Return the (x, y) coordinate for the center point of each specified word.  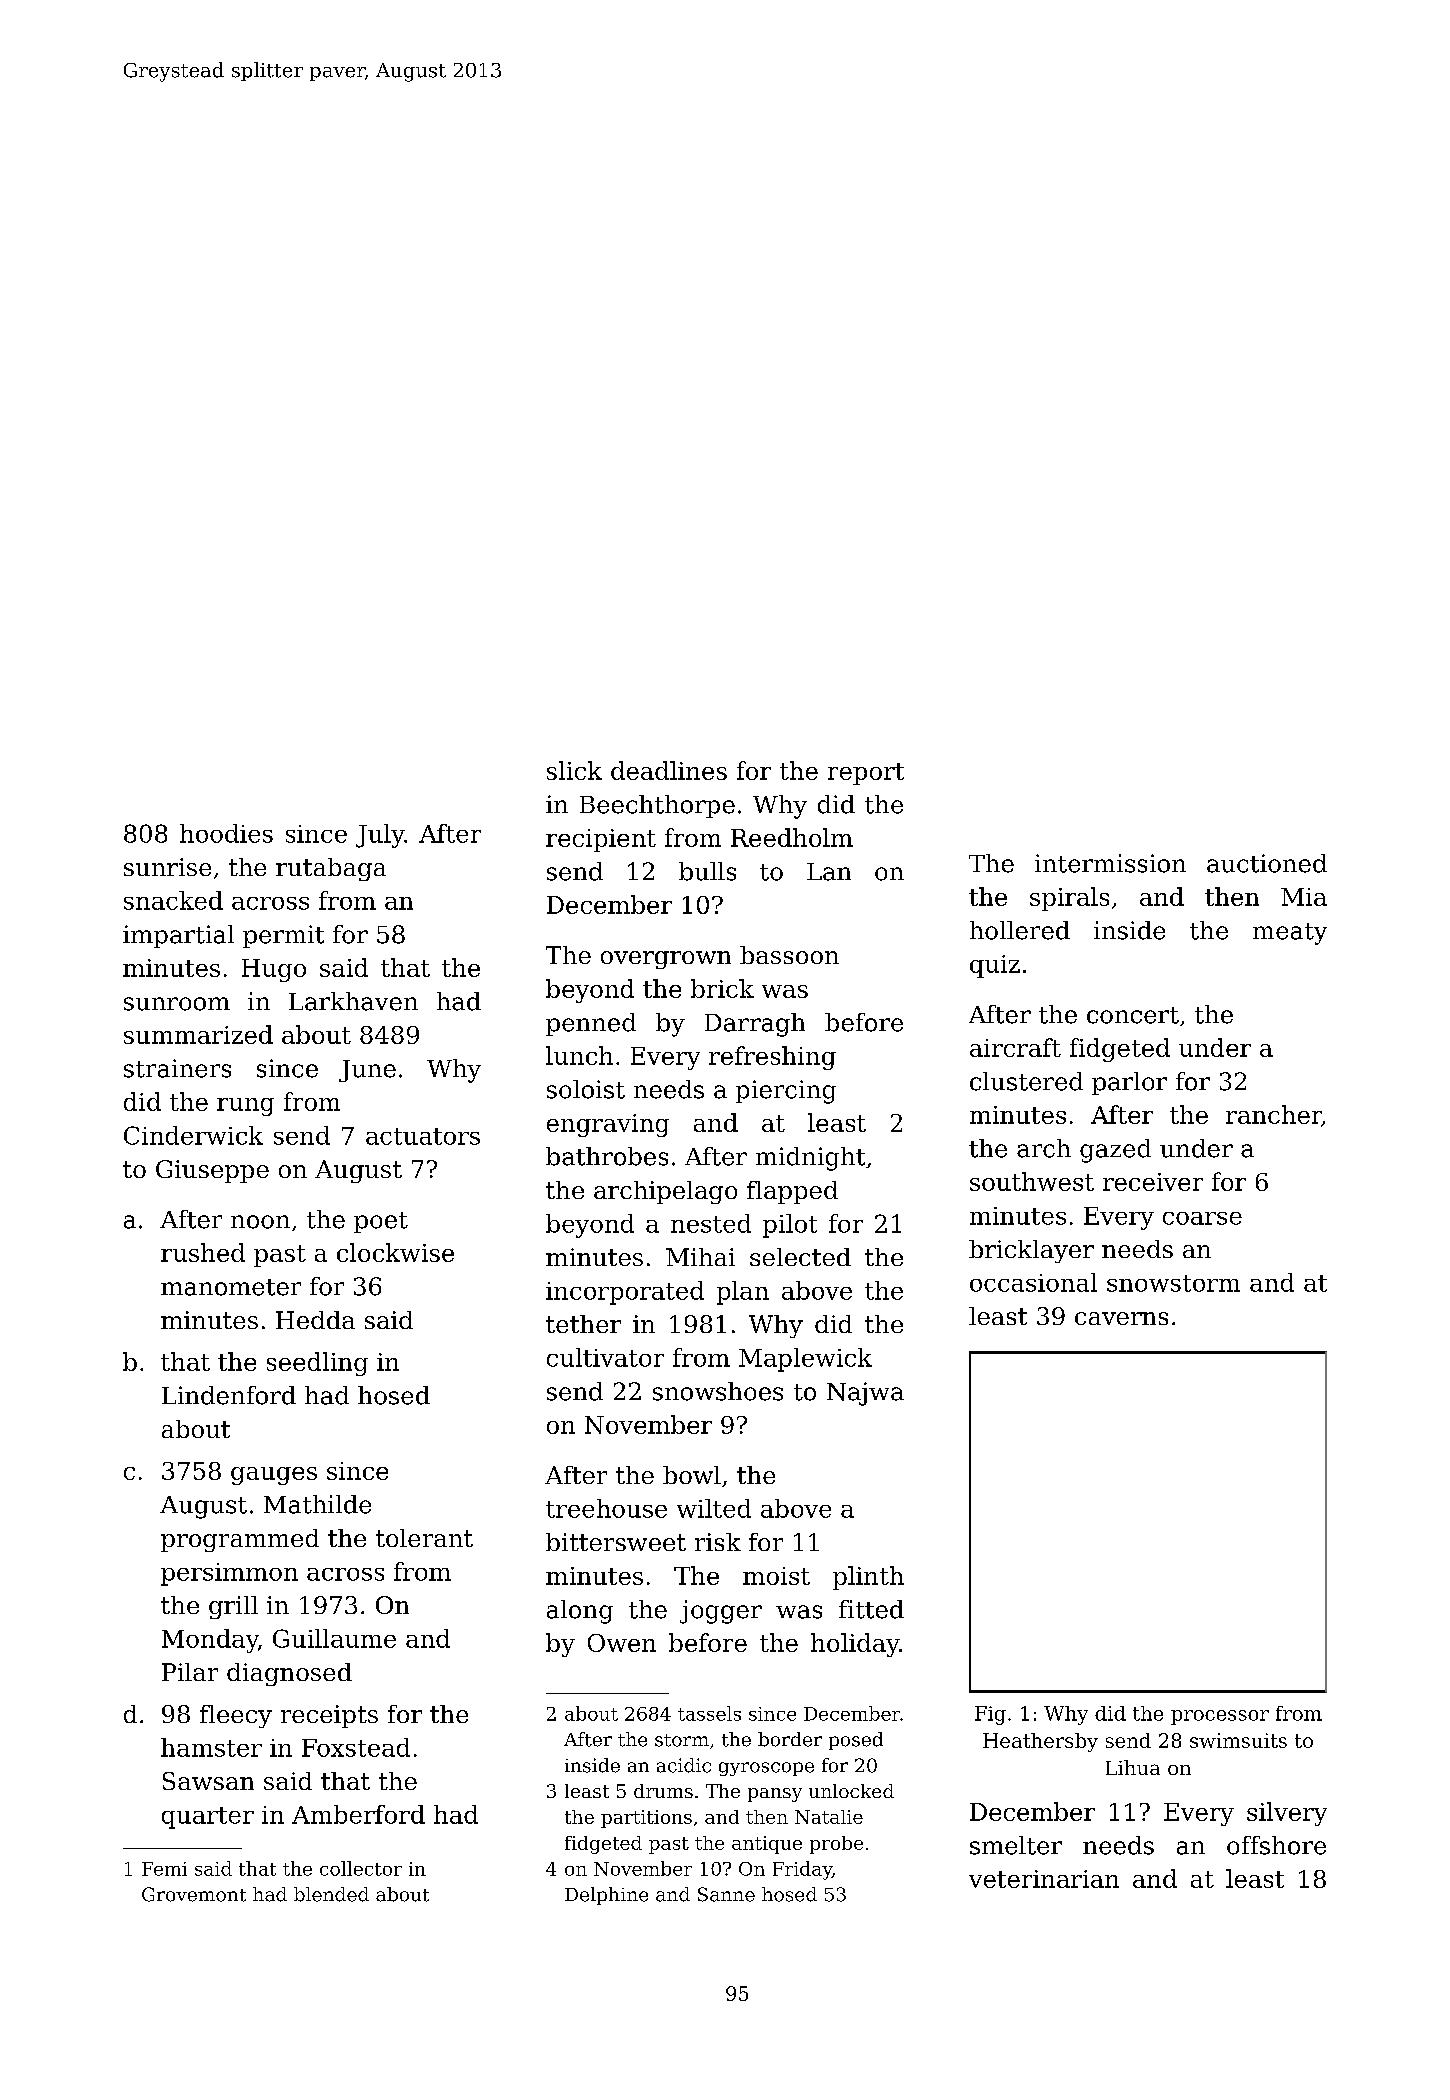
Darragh (755, 1025)
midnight (810, 1159)
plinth (868, 1578)
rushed (203, 1252)
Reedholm (792, 837)
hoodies (226, 833)
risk (718, 1542)
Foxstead (356, 1747)
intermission (1110, 863)
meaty (1290, 934)
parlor (1129, 1083)
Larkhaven (353, 1001)
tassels (709, 1713)
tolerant (424, 1538)
